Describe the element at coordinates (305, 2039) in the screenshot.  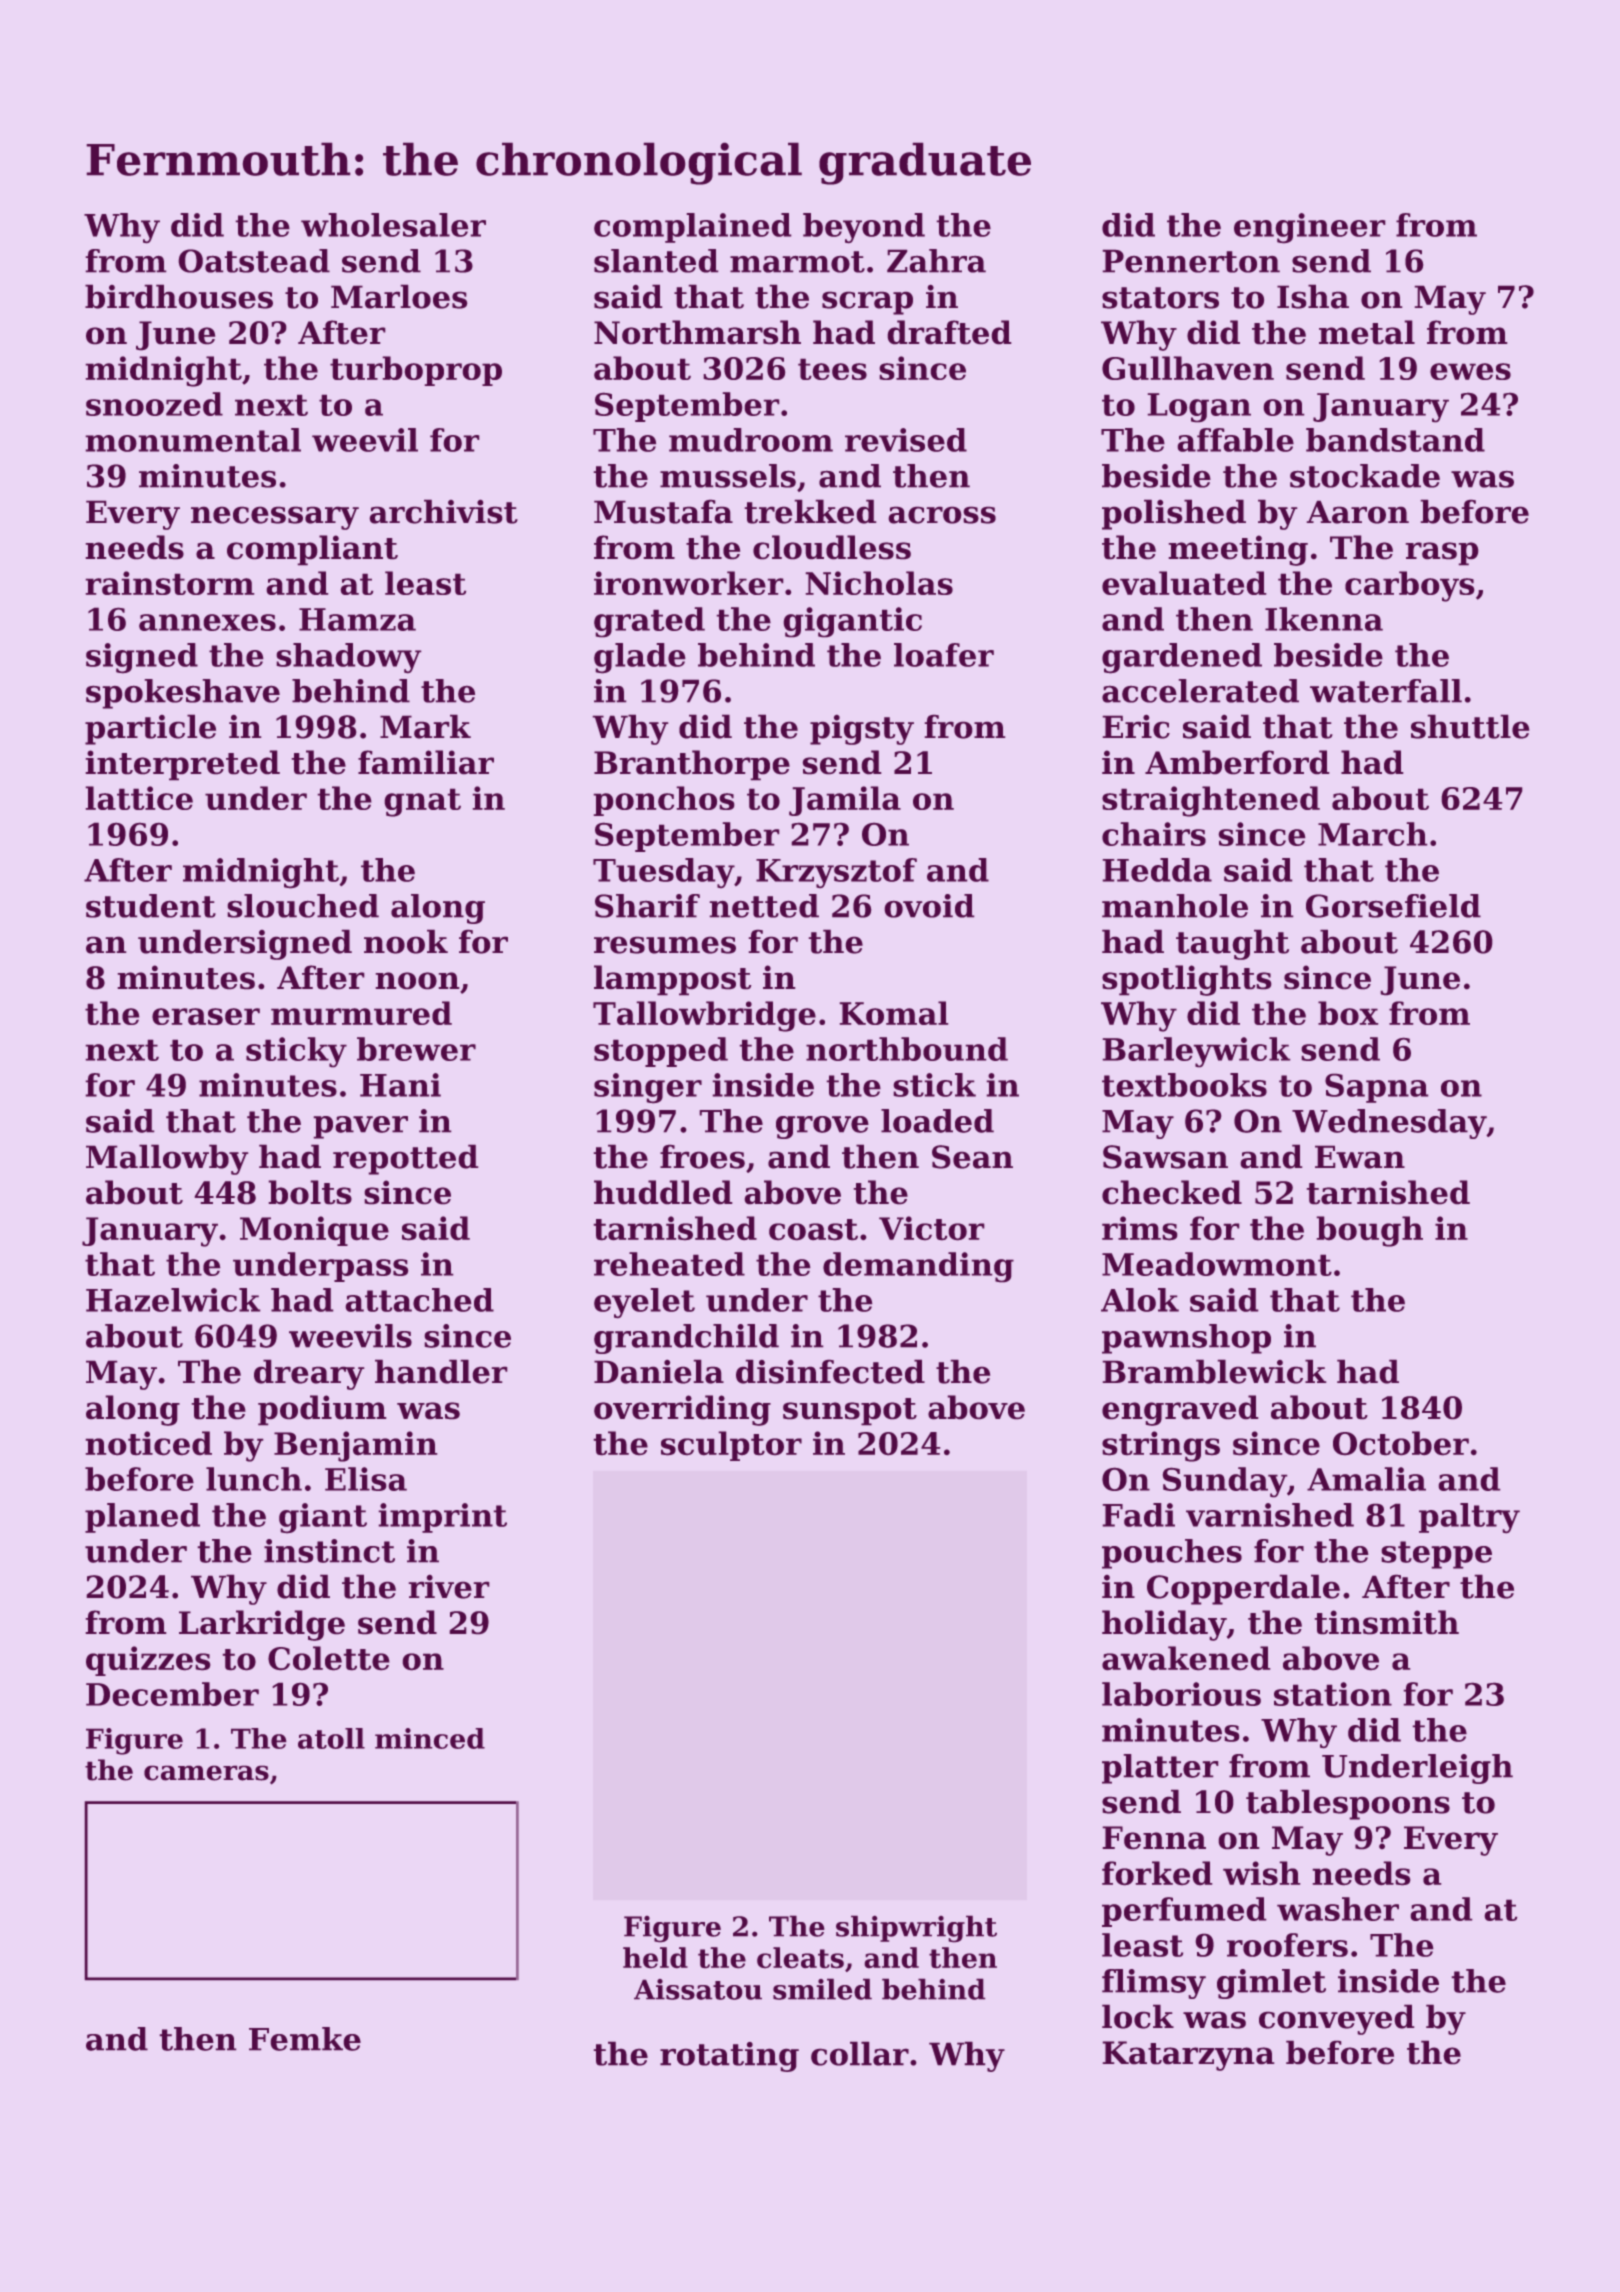
I see `Femke` at that location.
